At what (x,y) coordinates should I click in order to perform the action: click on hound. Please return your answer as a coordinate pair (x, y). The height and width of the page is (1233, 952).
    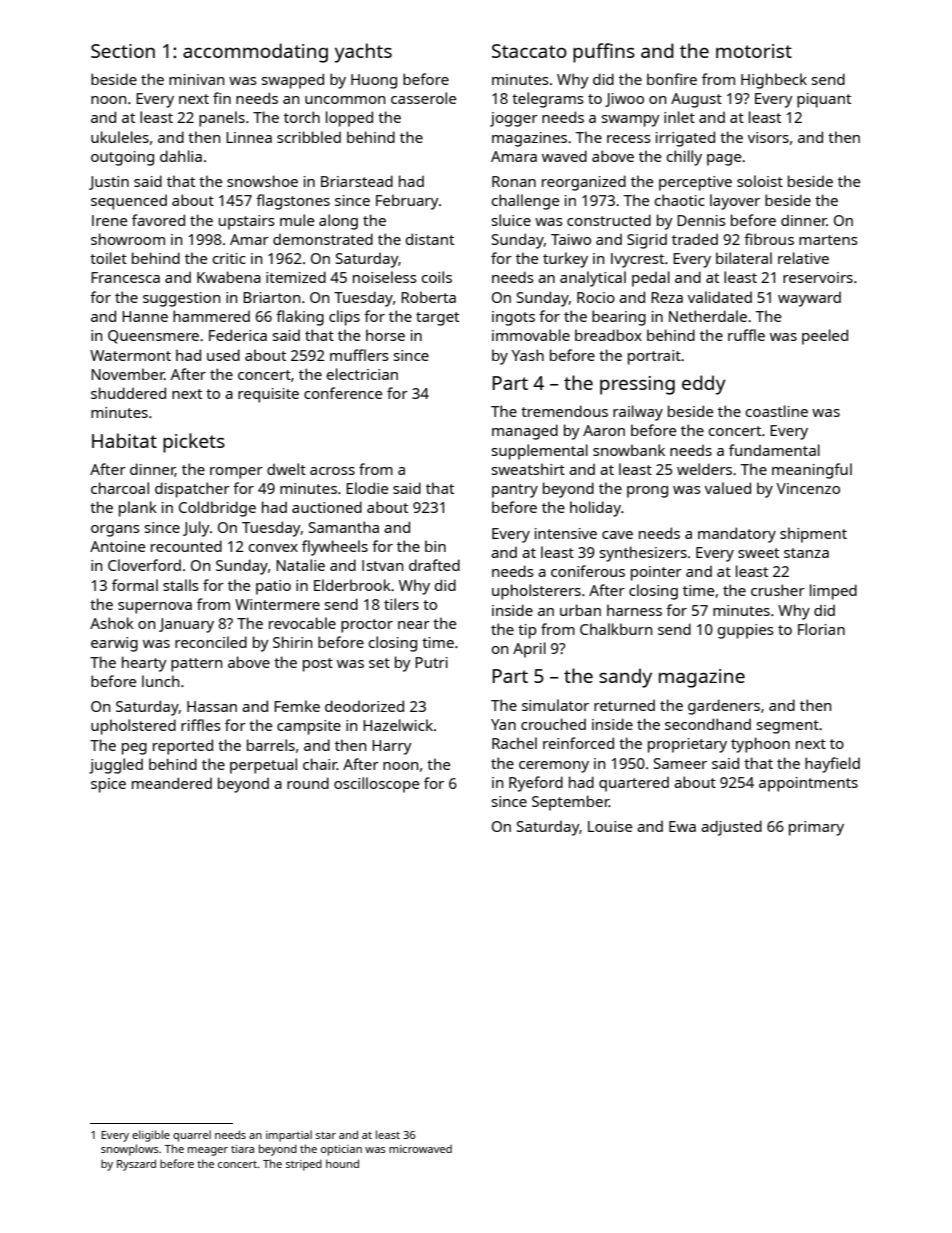
    Looking at the image, I should click on (342, 1163).
